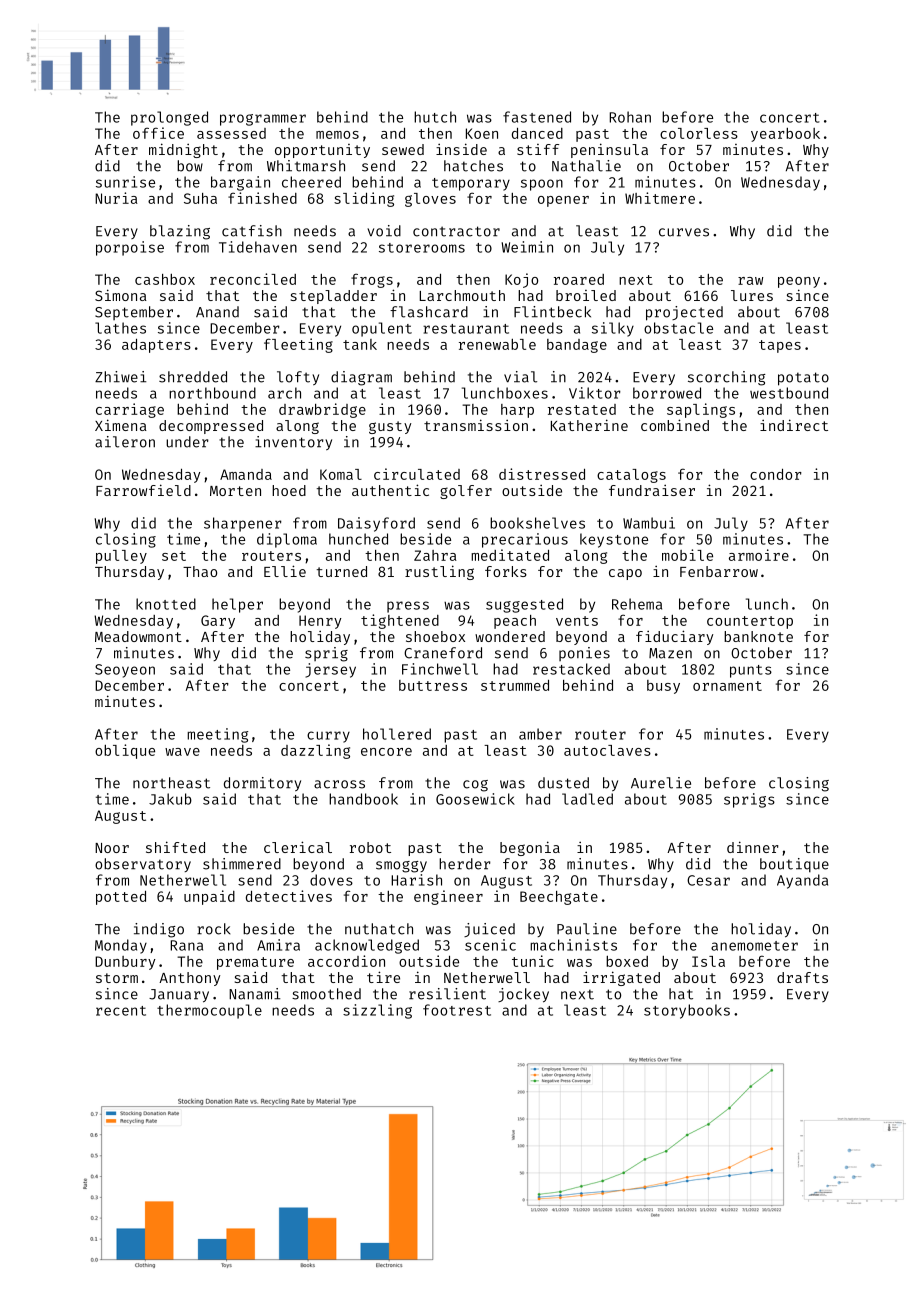  I want to click on detectives, so click(289, 896).
